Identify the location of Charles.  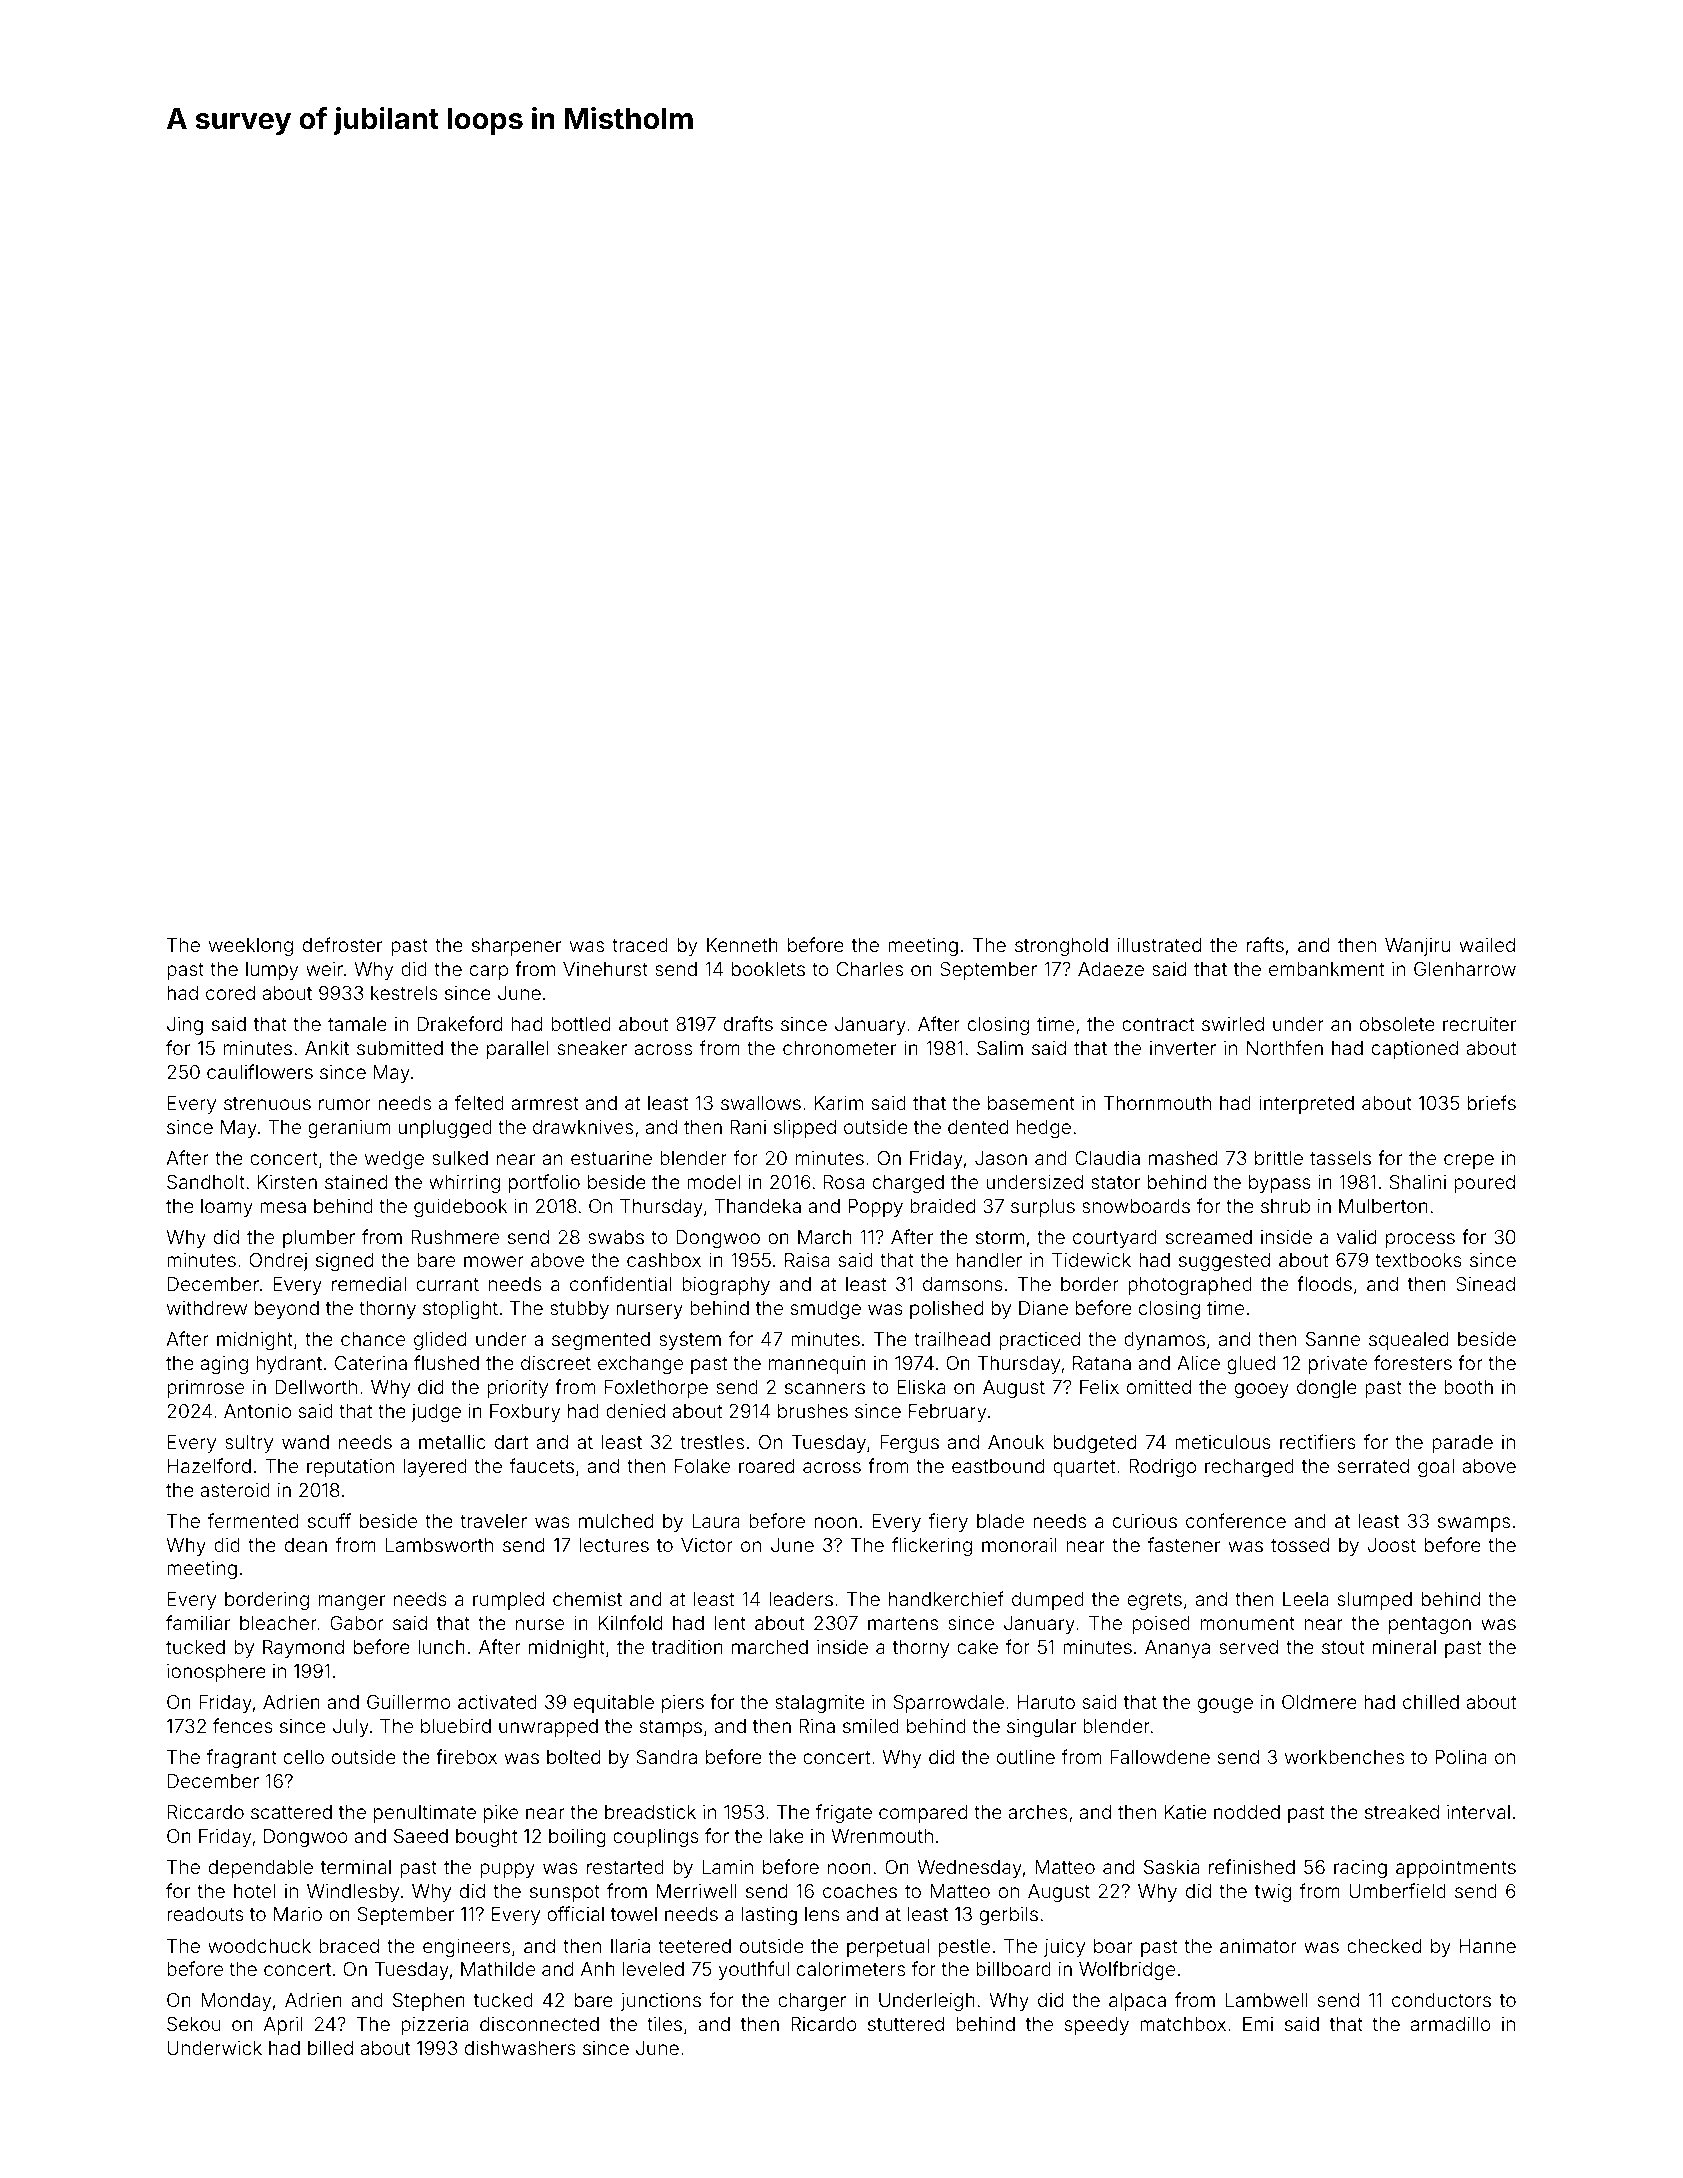
(870, 969).
